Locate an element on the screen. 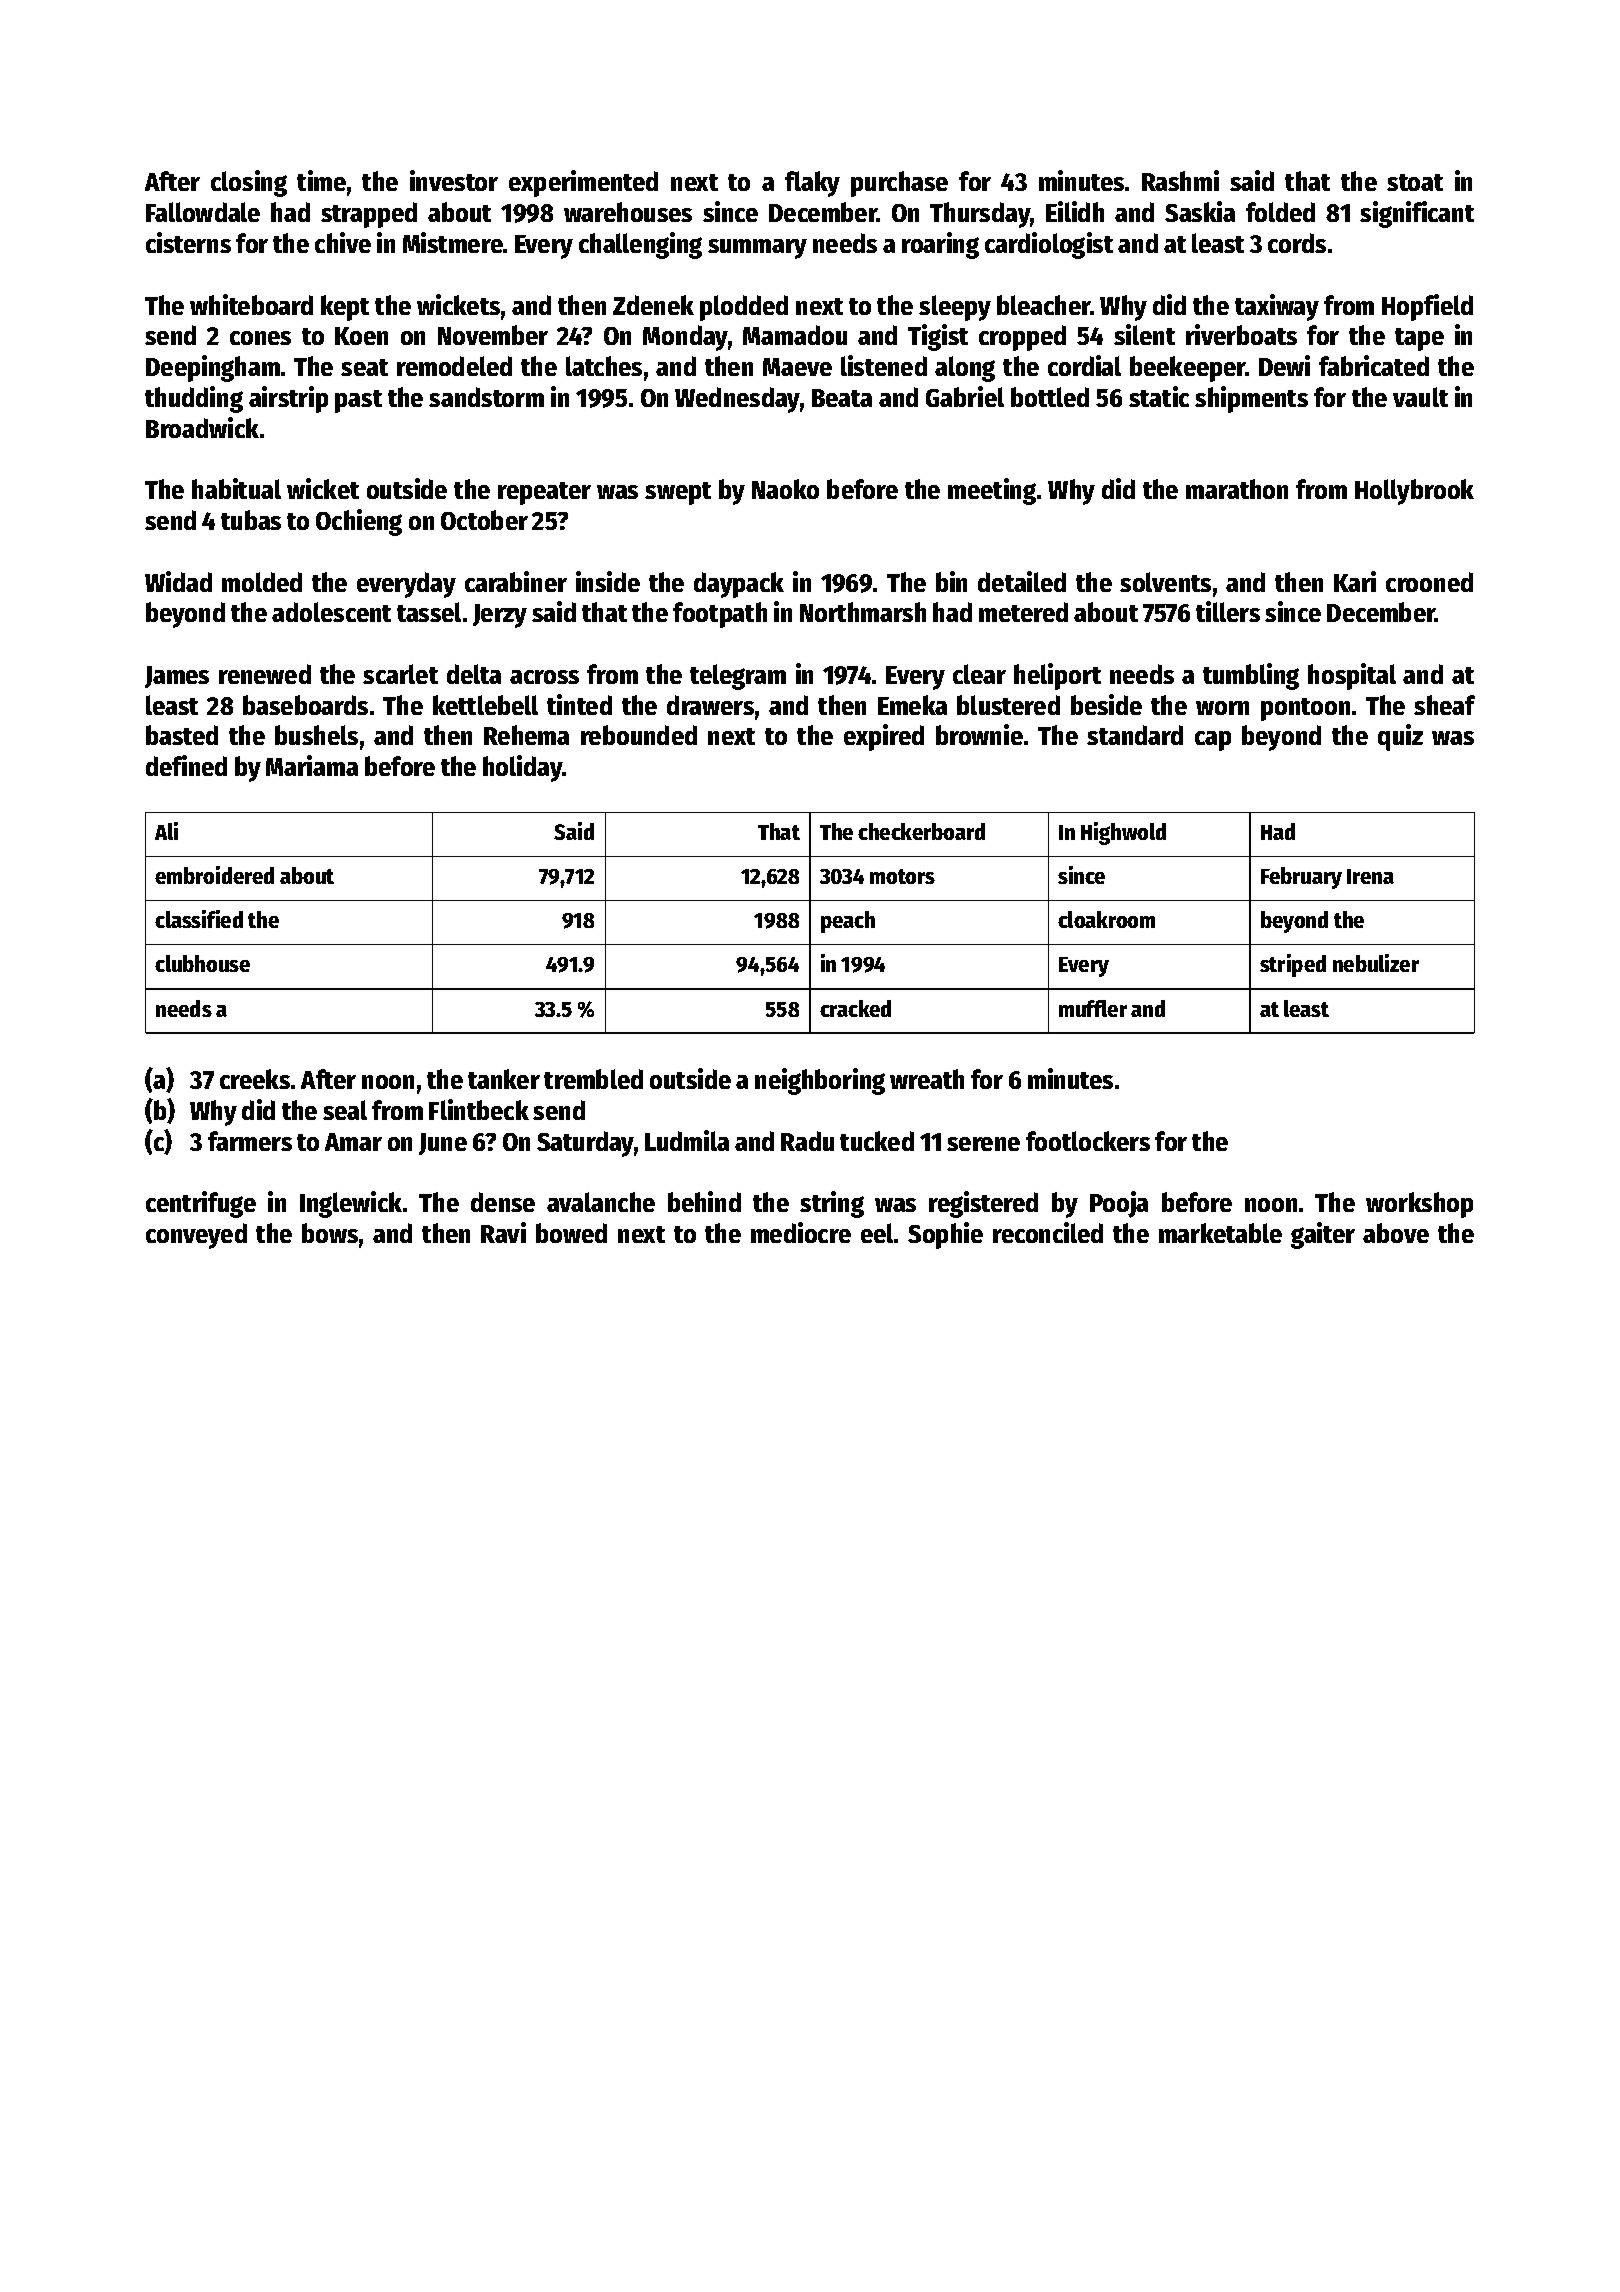  Mamadou is located at coordinates (795, 335).
